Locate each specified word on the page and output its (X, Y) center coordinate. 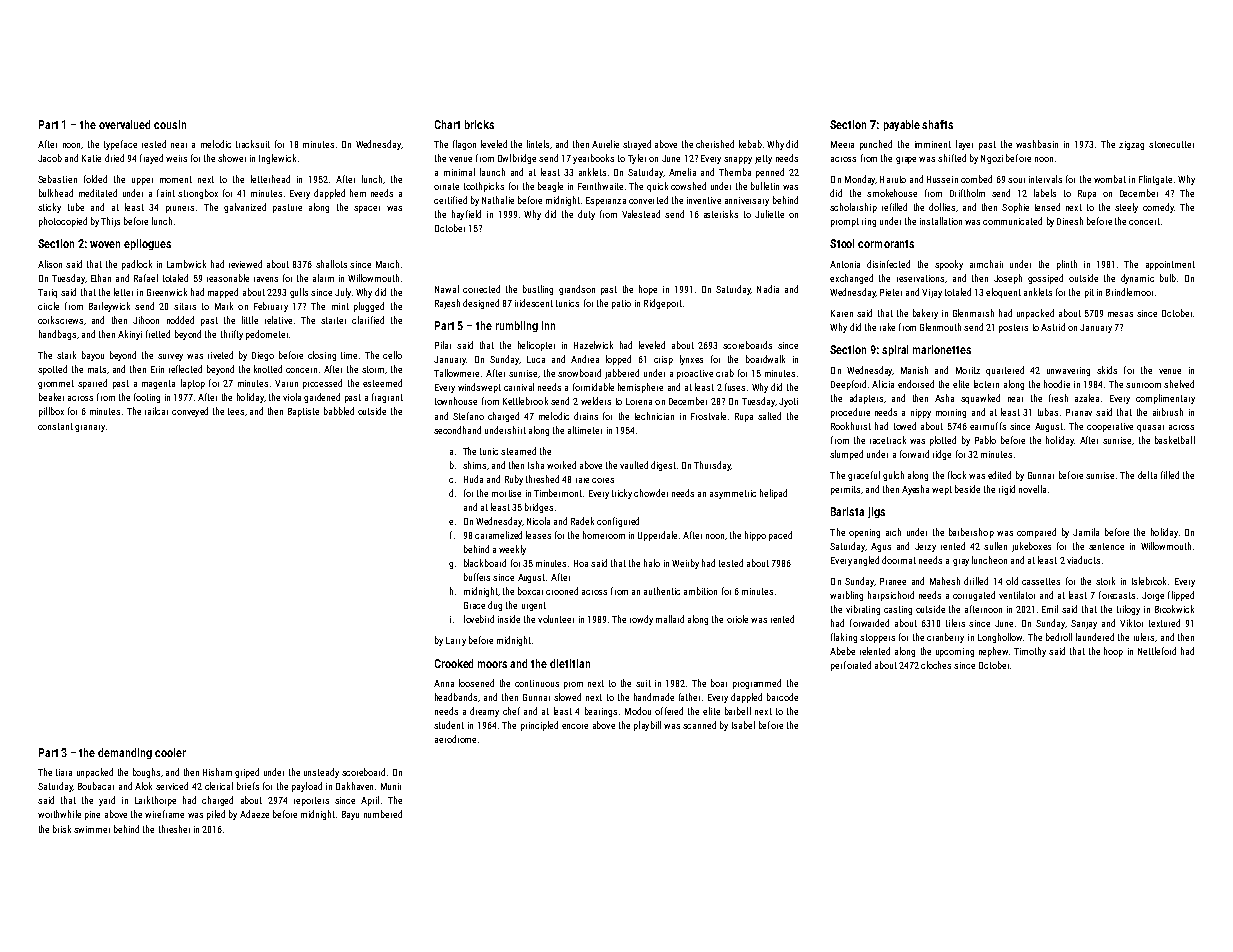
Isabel (743, 725)
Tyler (637, 159)
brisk (62, 829)
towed (905, 426)
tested (731, 563)
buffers (477, 577)
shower (232, 158)
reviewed (245, 264)
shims (474, 465)
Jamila (1086, 532)
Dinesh (1070, 221)
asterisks (721, 214)
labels (1045, 193)
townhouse (456, 401)
